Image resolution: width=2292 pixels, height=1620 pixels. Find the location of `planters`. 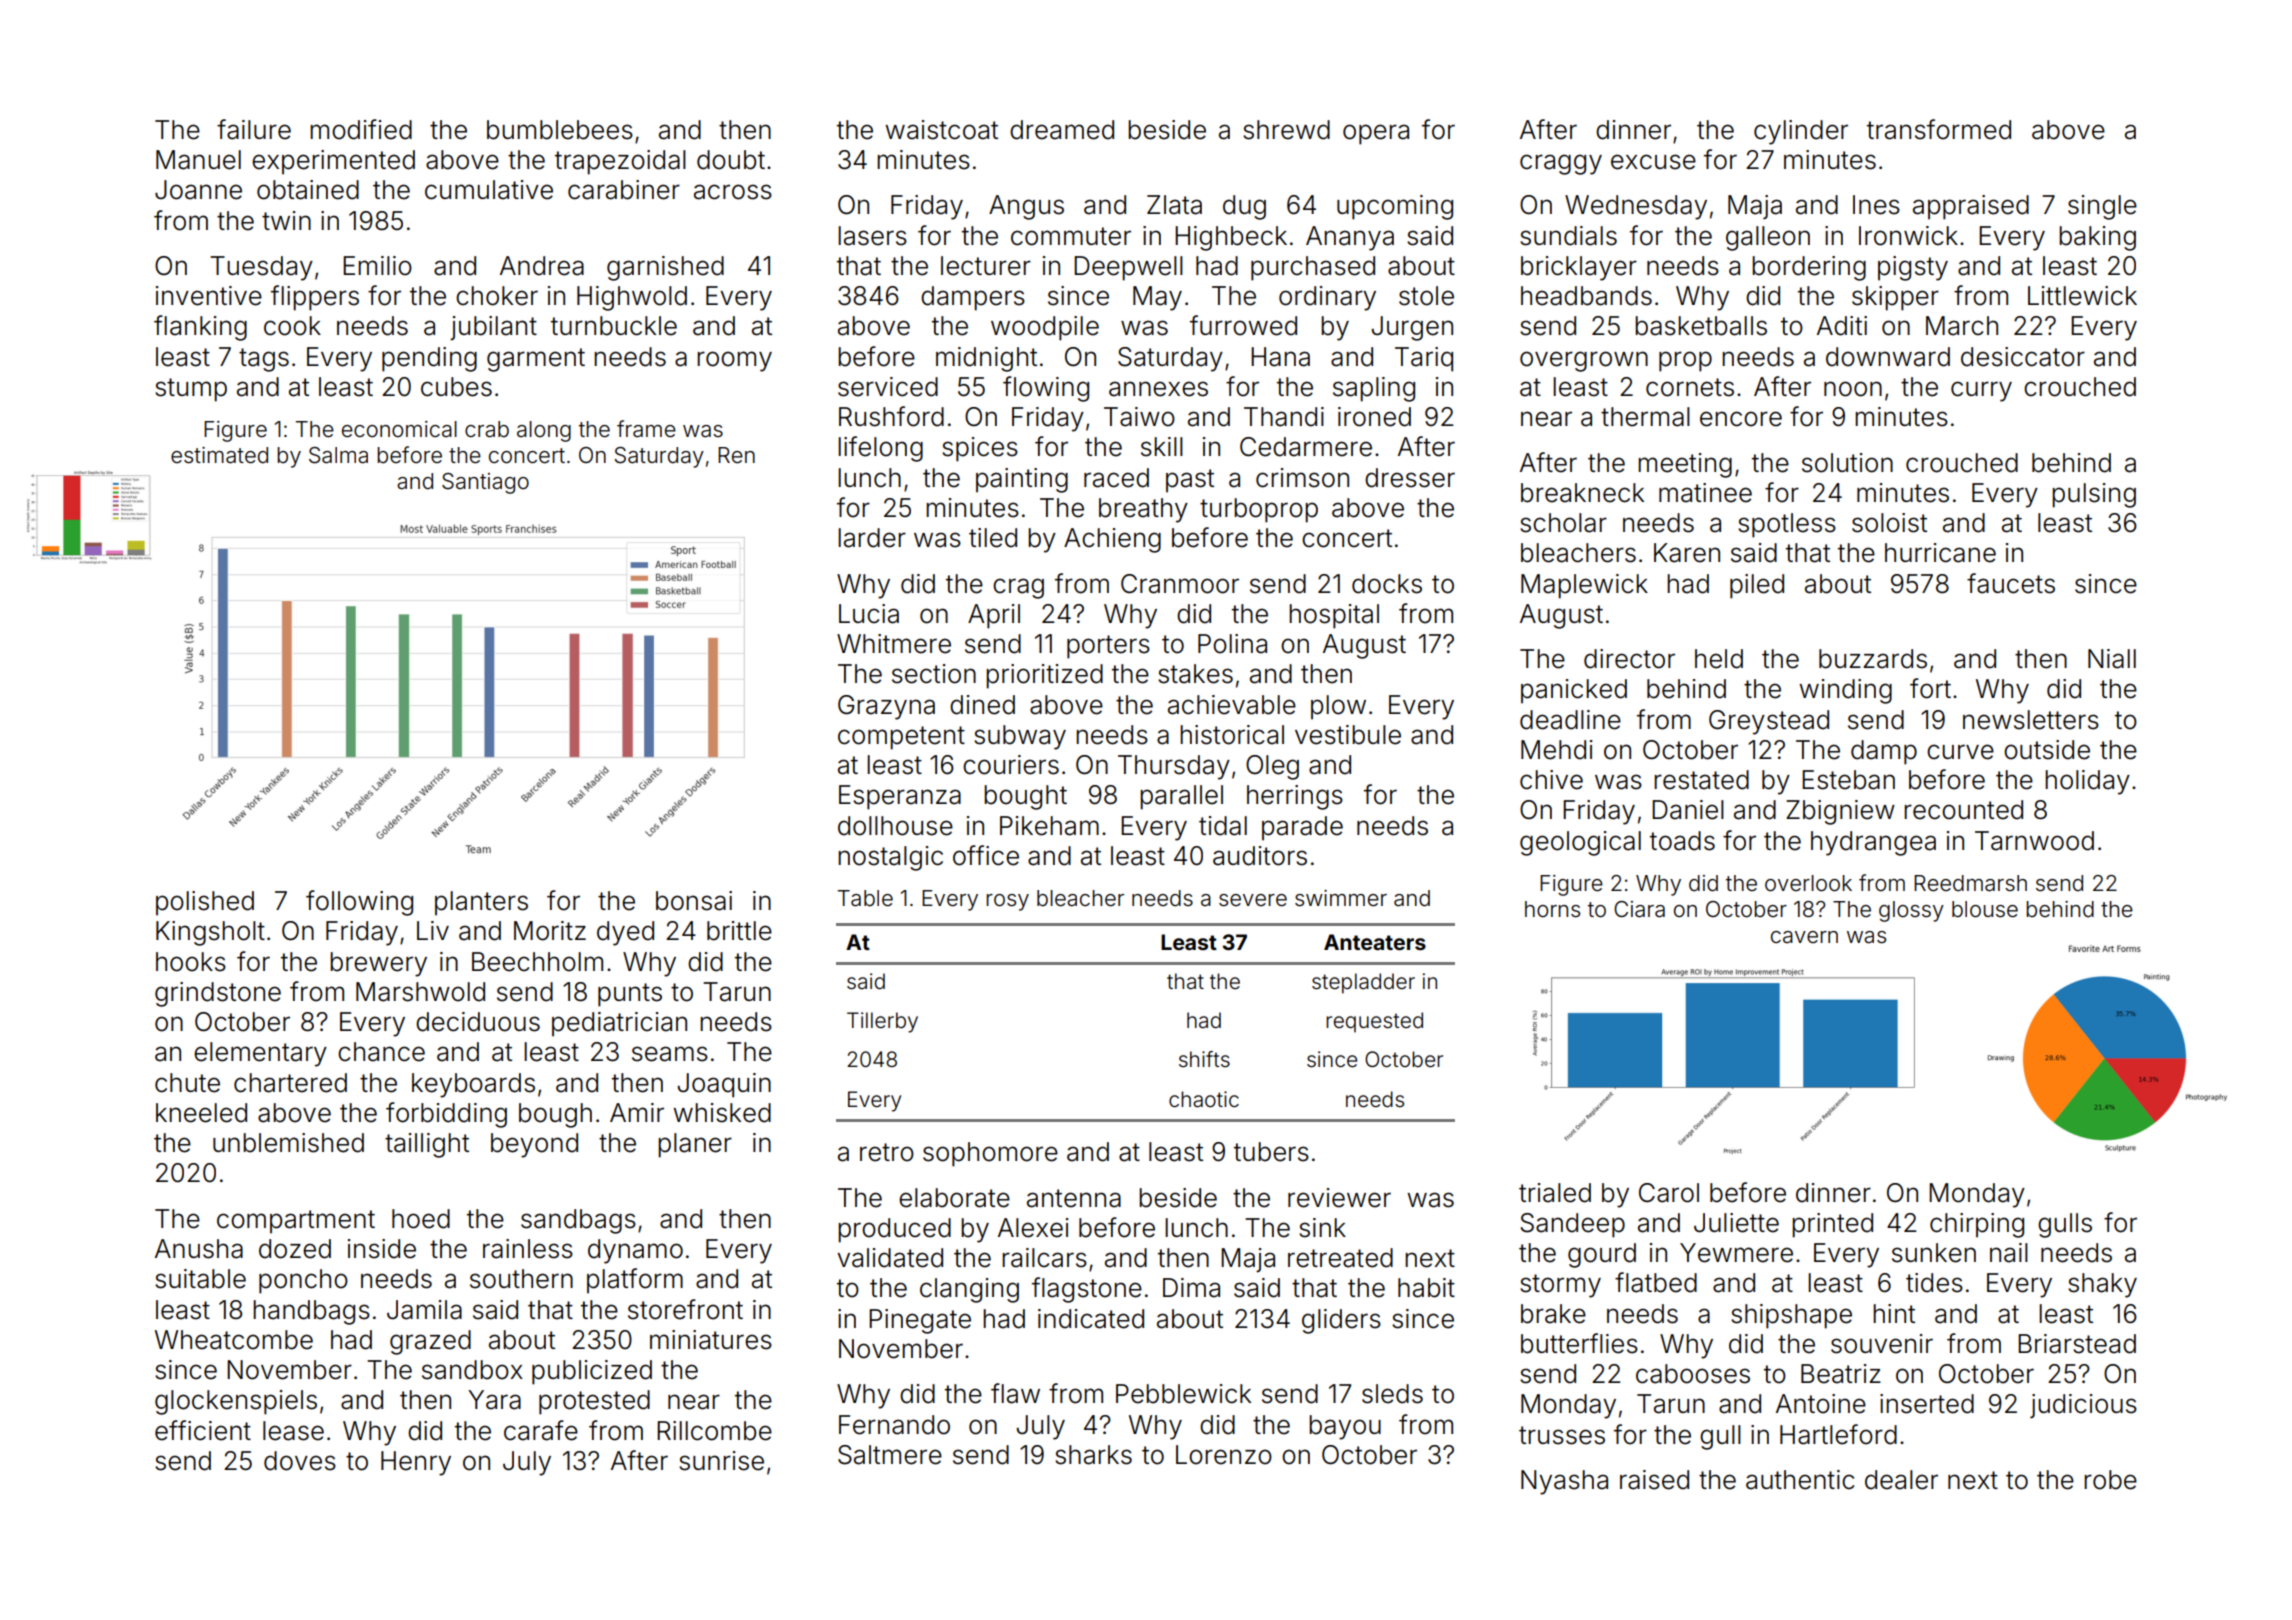

planters is located at coordinates (481, 903).
